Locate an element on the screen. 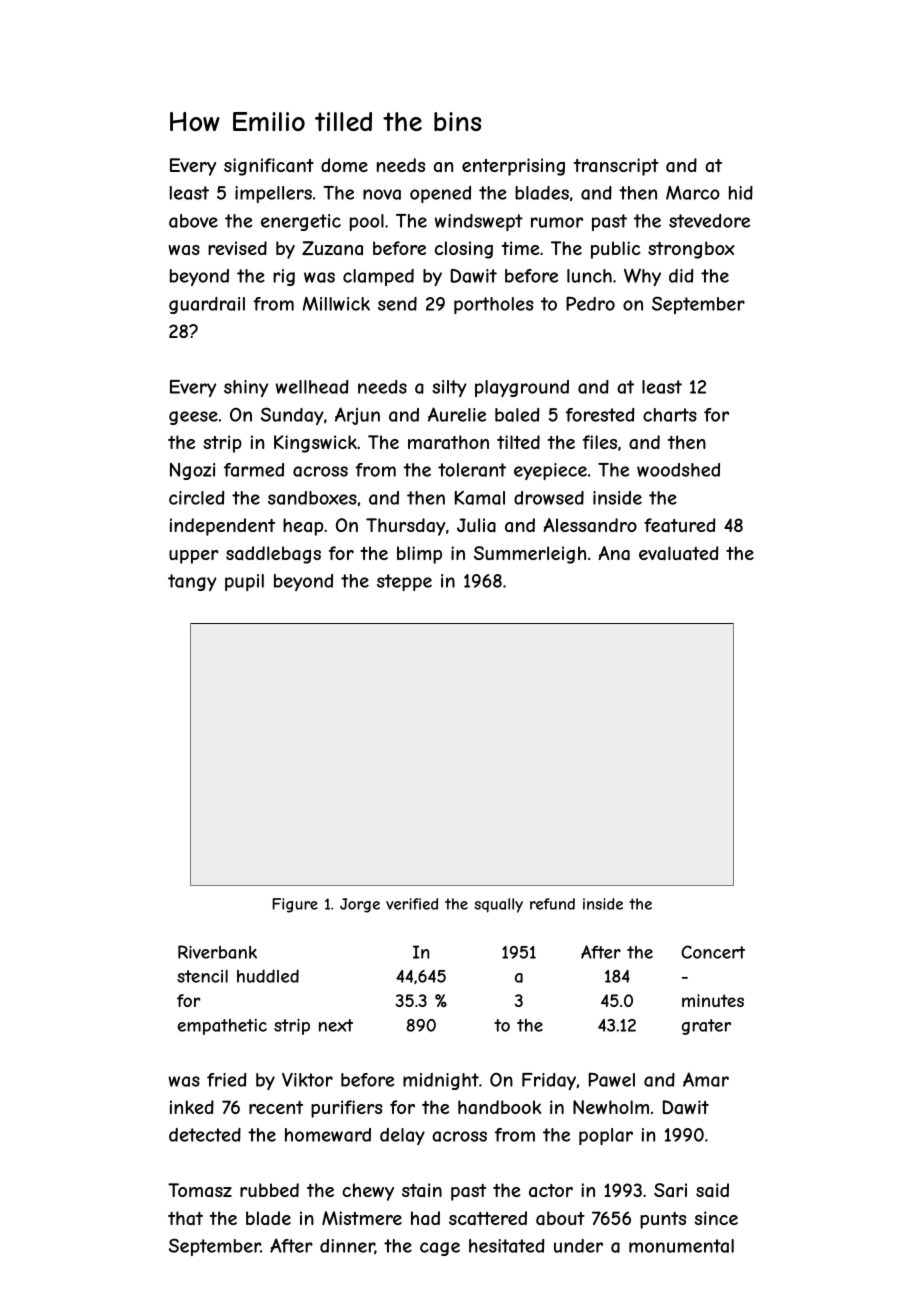  detected is located at coordinates (205, 1135).
